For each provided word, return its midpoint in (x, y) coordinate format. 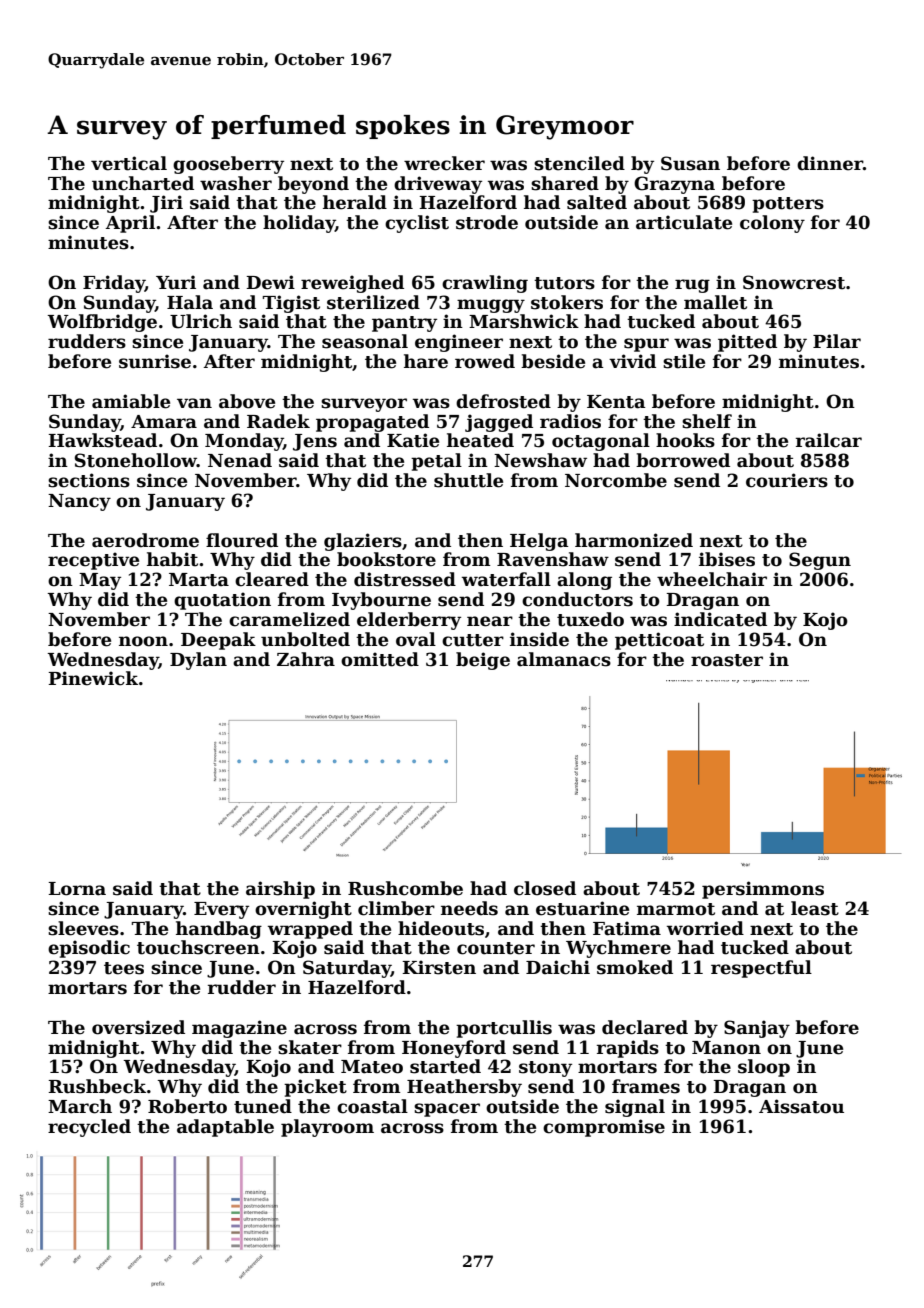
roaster (727, 660)
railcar (829, 440)
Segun (820, 561)
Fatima (627, 928)
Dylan (198, 661)
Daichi (558, 967)
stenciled (579, 163)
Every (221, 910)
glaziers (363, 542)
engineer (459, 343)
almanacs (564, 659)
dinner (830, 163)
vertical (129, 163)
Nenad (240, 460)
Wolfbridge (102, 323)
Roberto (187, 1106)
